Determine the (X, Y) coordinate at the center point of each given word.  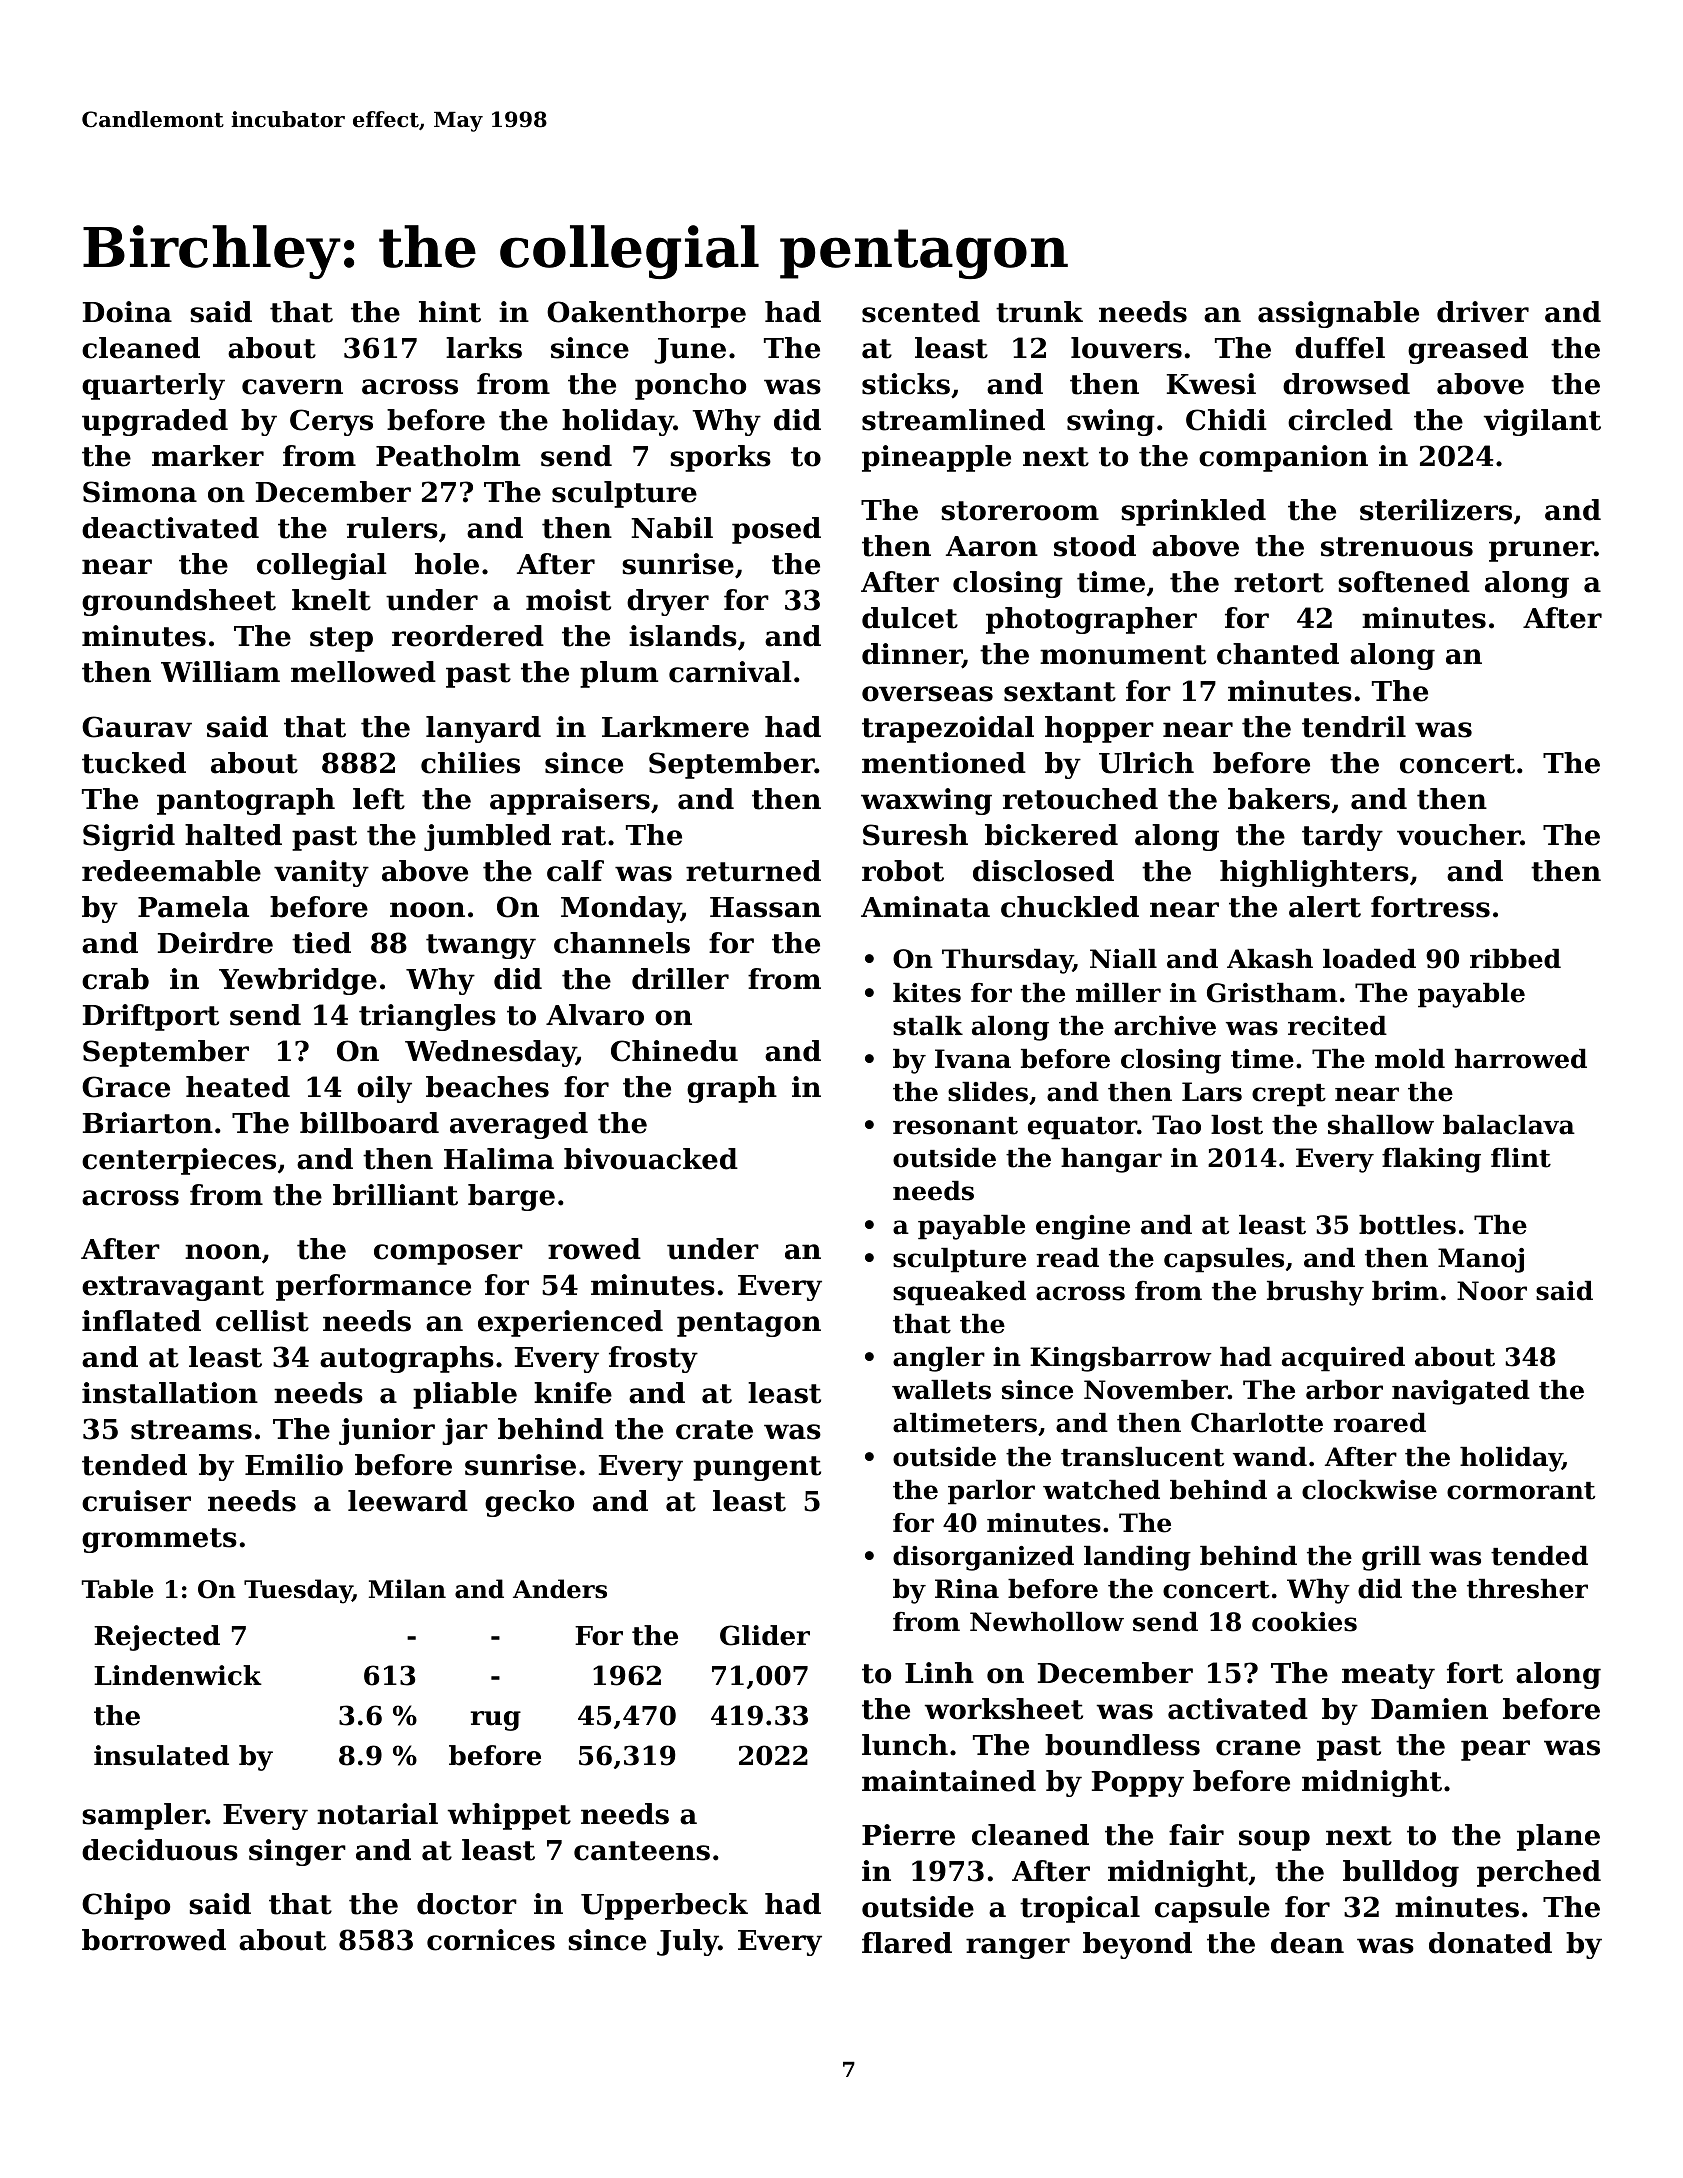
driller (680, 979)
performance (373, 1287)
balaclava (1509, 1125)
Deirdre (215, 943)
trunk (1039, 312)
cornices (491, 1940)
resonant (955, 1126)
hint (450, 312)
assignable (1338, 314)
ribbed (1515, 959)
